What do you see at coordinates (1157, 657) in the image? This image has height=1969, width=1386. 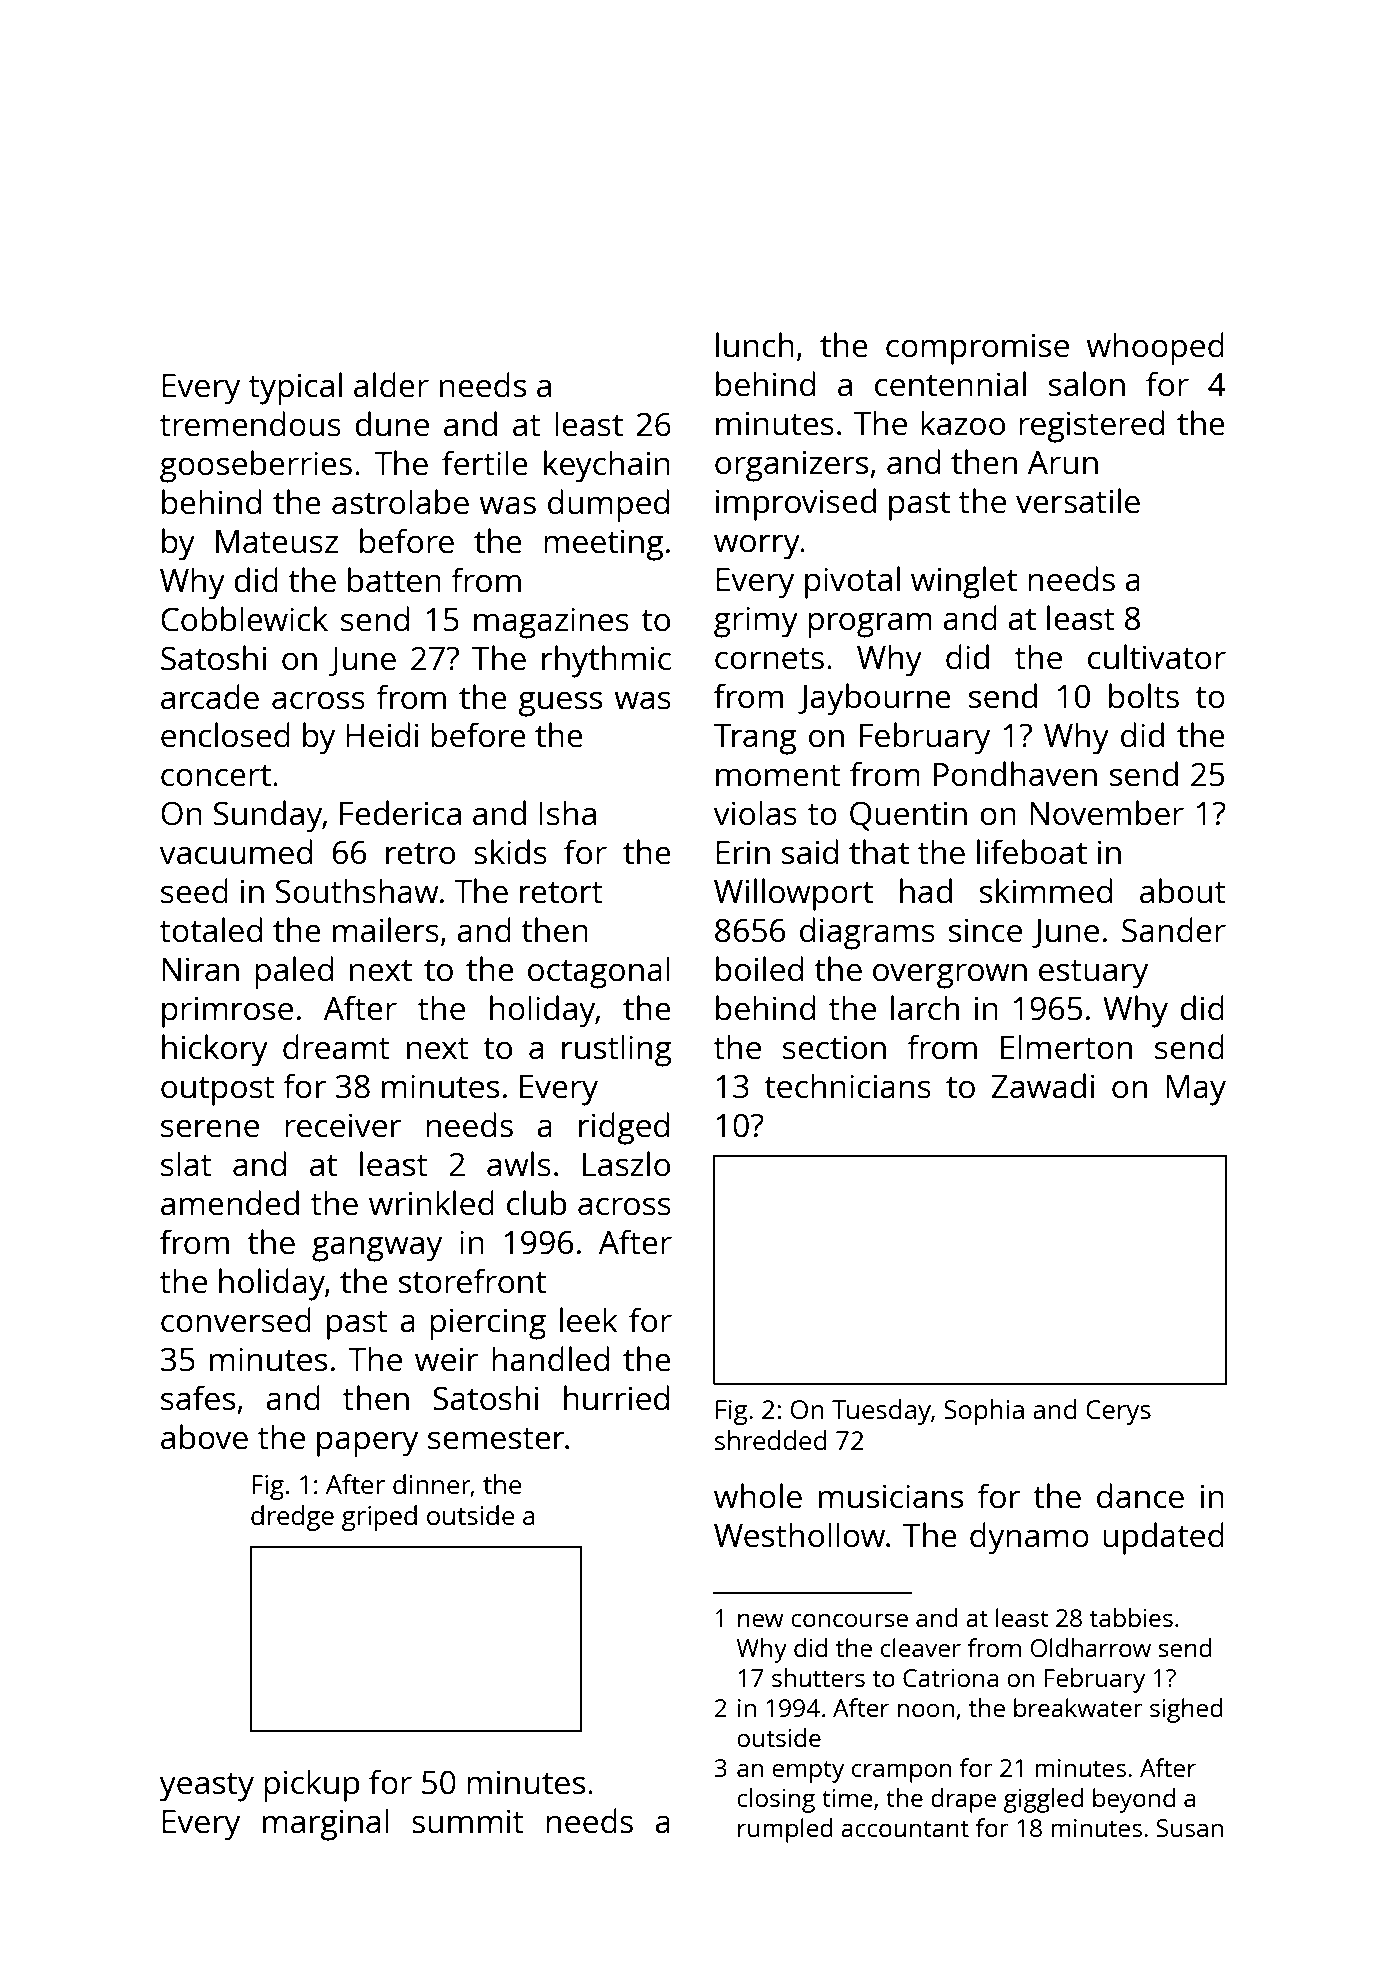 I see `cultivator` at bounding box center [1157, 657].
